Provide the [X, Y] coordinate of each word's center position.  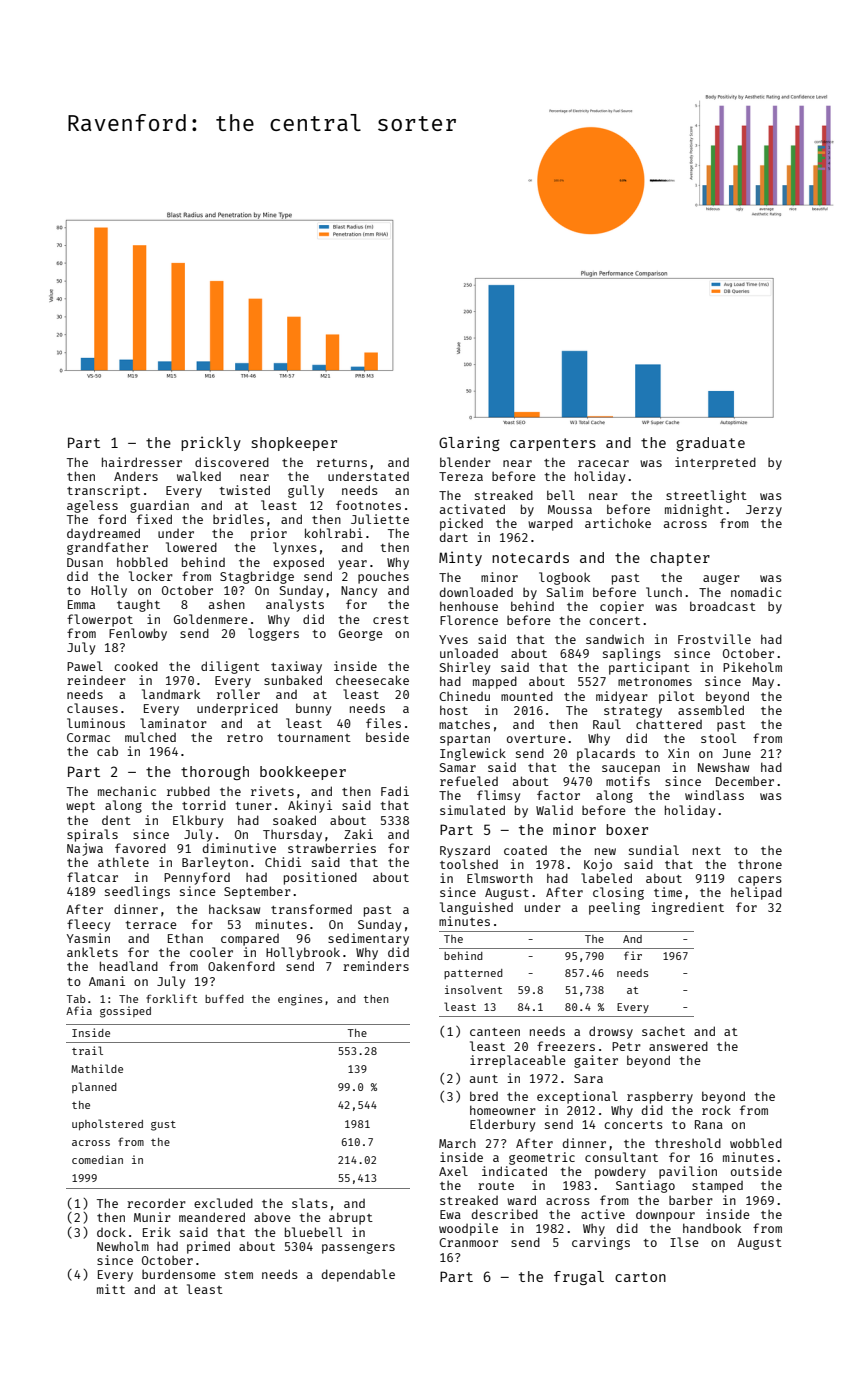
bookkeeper [303, 773]
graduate [710, 444]
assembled [711, 710]
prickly [211, 443]
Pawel [85, 666]
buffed [224, 998]
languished [476, 908]
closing [618, 893]
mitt [111, 1289]
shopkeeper [294, 444]
